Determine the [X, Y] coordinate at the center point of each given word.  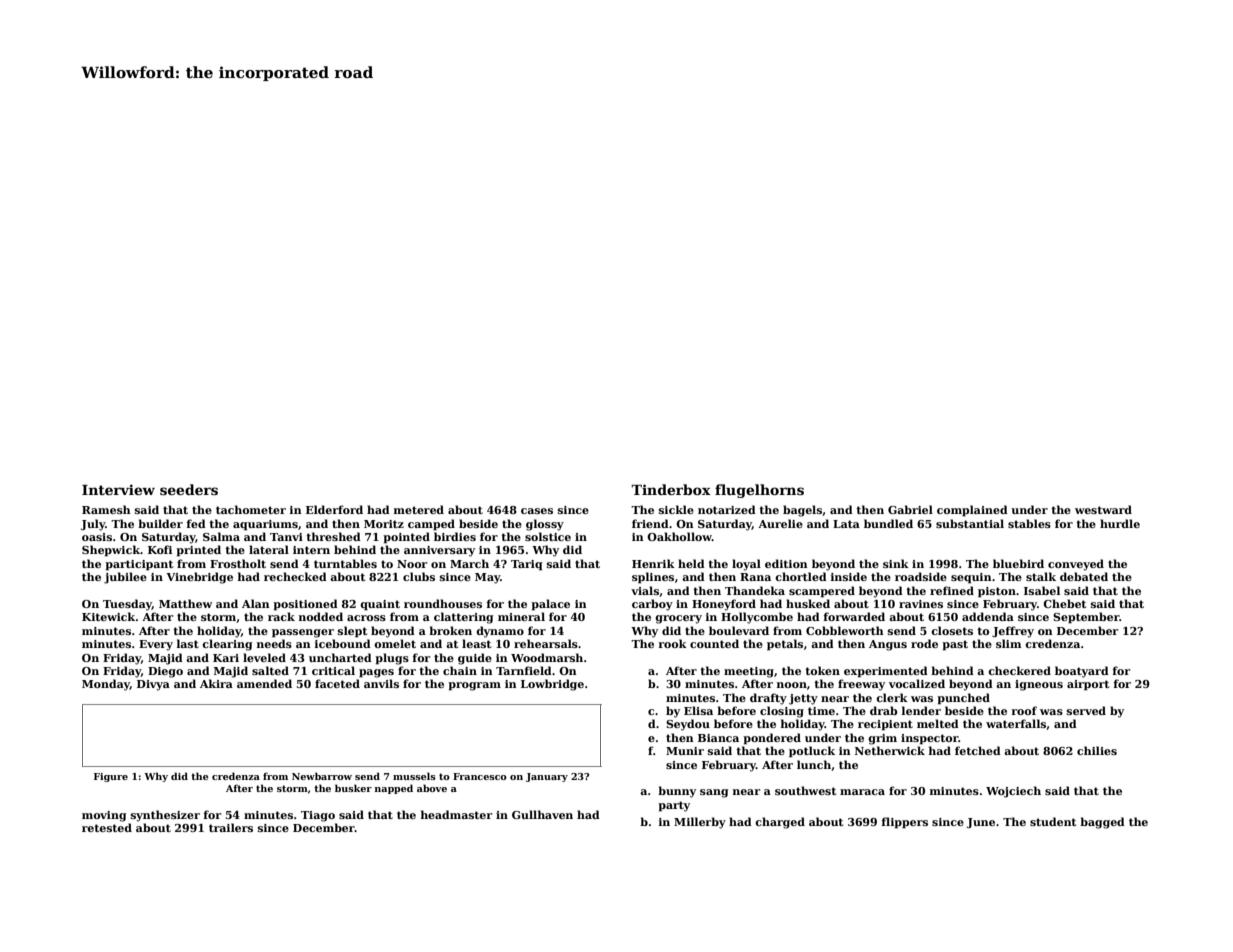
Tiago [318, 816]
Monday [106, 685]
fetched [978, 750]
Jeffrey [1013, 632]
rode [924, 643]
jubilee [125, 578]
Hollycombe [757, 618]
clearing [227, 645]
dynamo [500, 632]
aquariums [265, 525]
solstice [548, 536]
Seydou [688, 725]
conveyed [1076, 565]
